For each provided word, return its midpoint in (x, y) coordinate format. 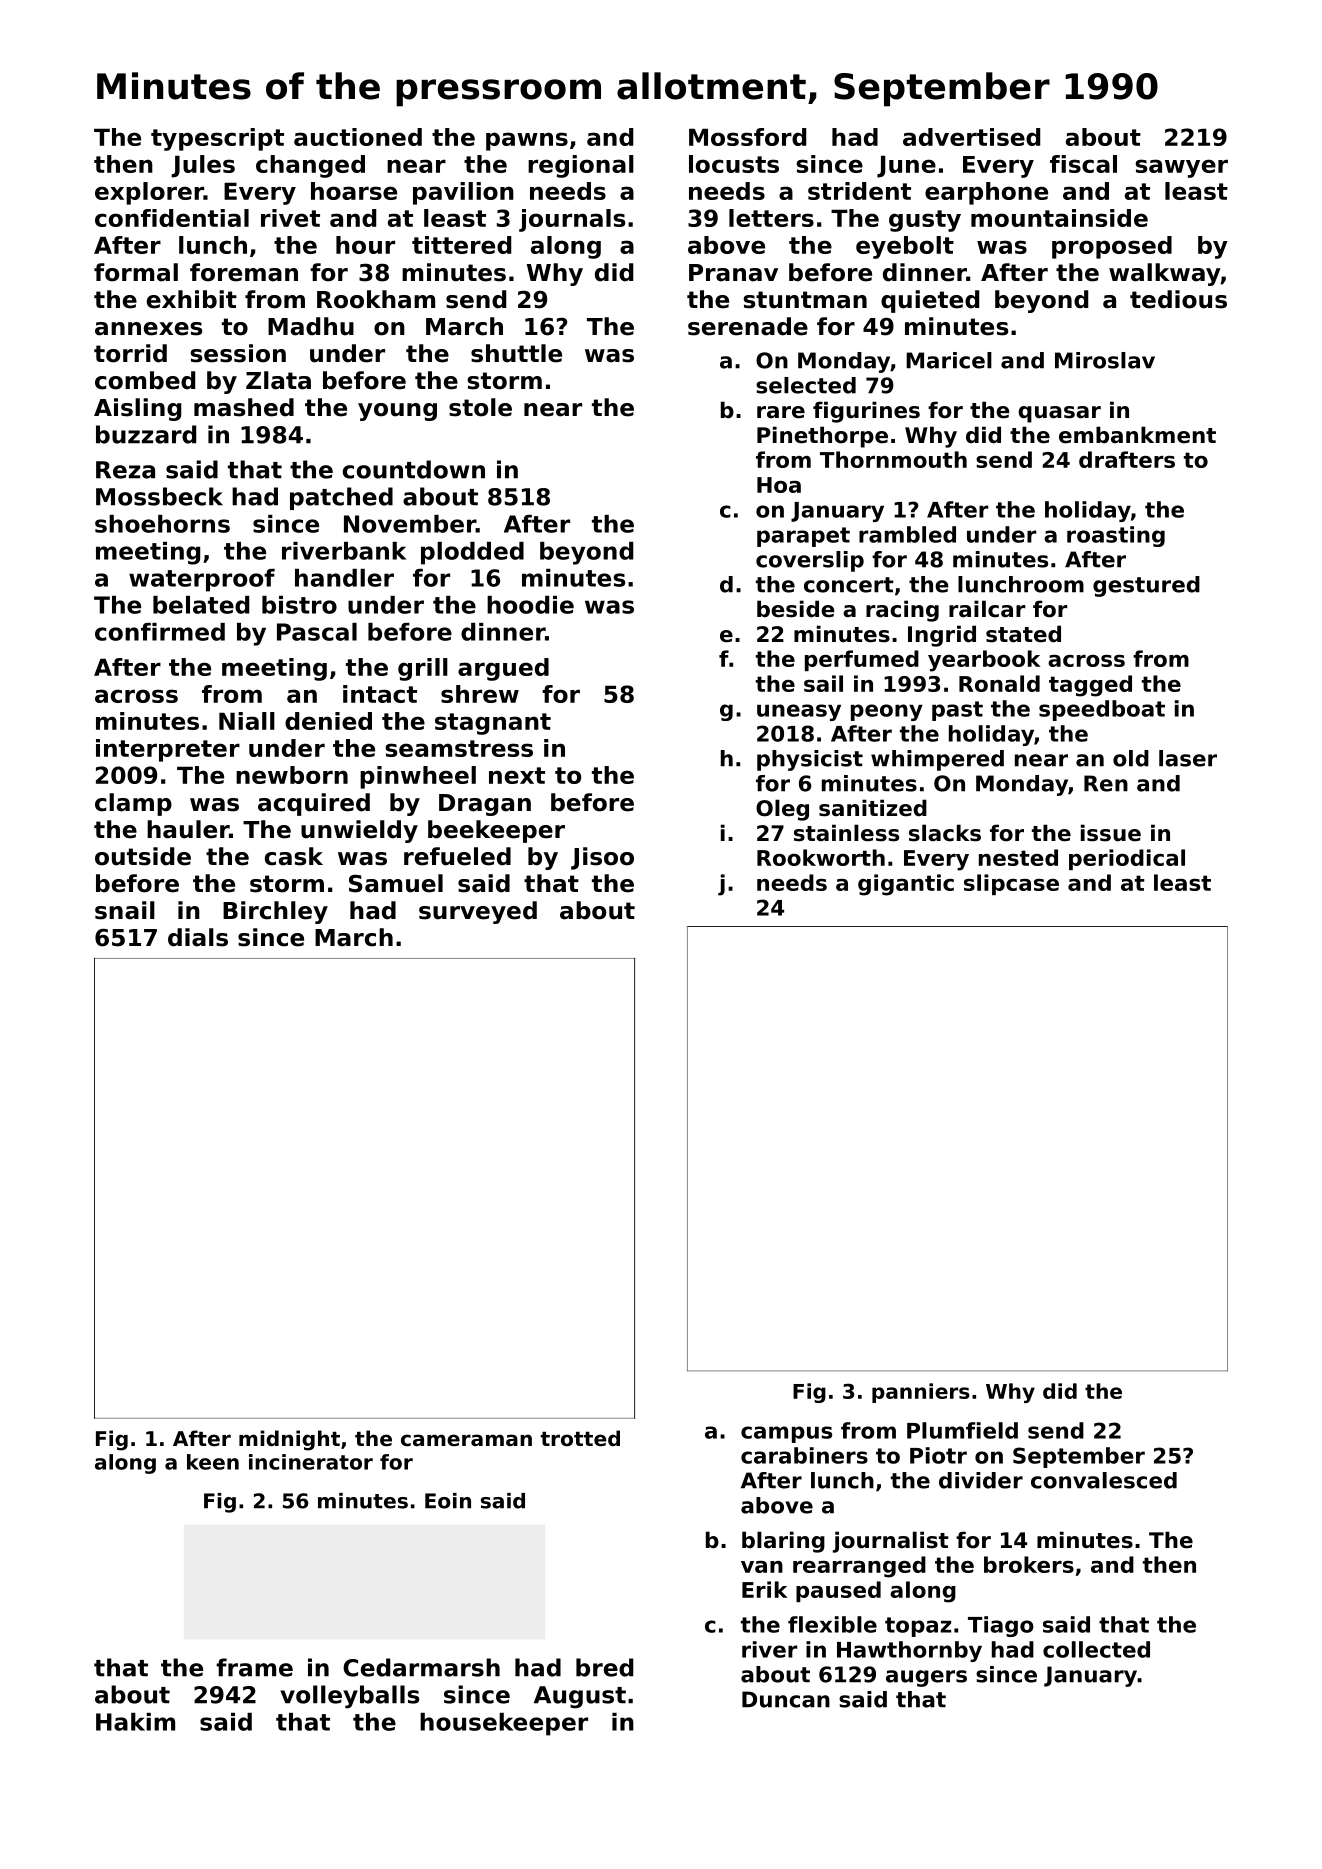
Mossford (747, 137)
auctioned (358, 137)
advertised (971, 137)
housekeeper (504, 1724)
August (580, 1697)
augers (926, 1678)
